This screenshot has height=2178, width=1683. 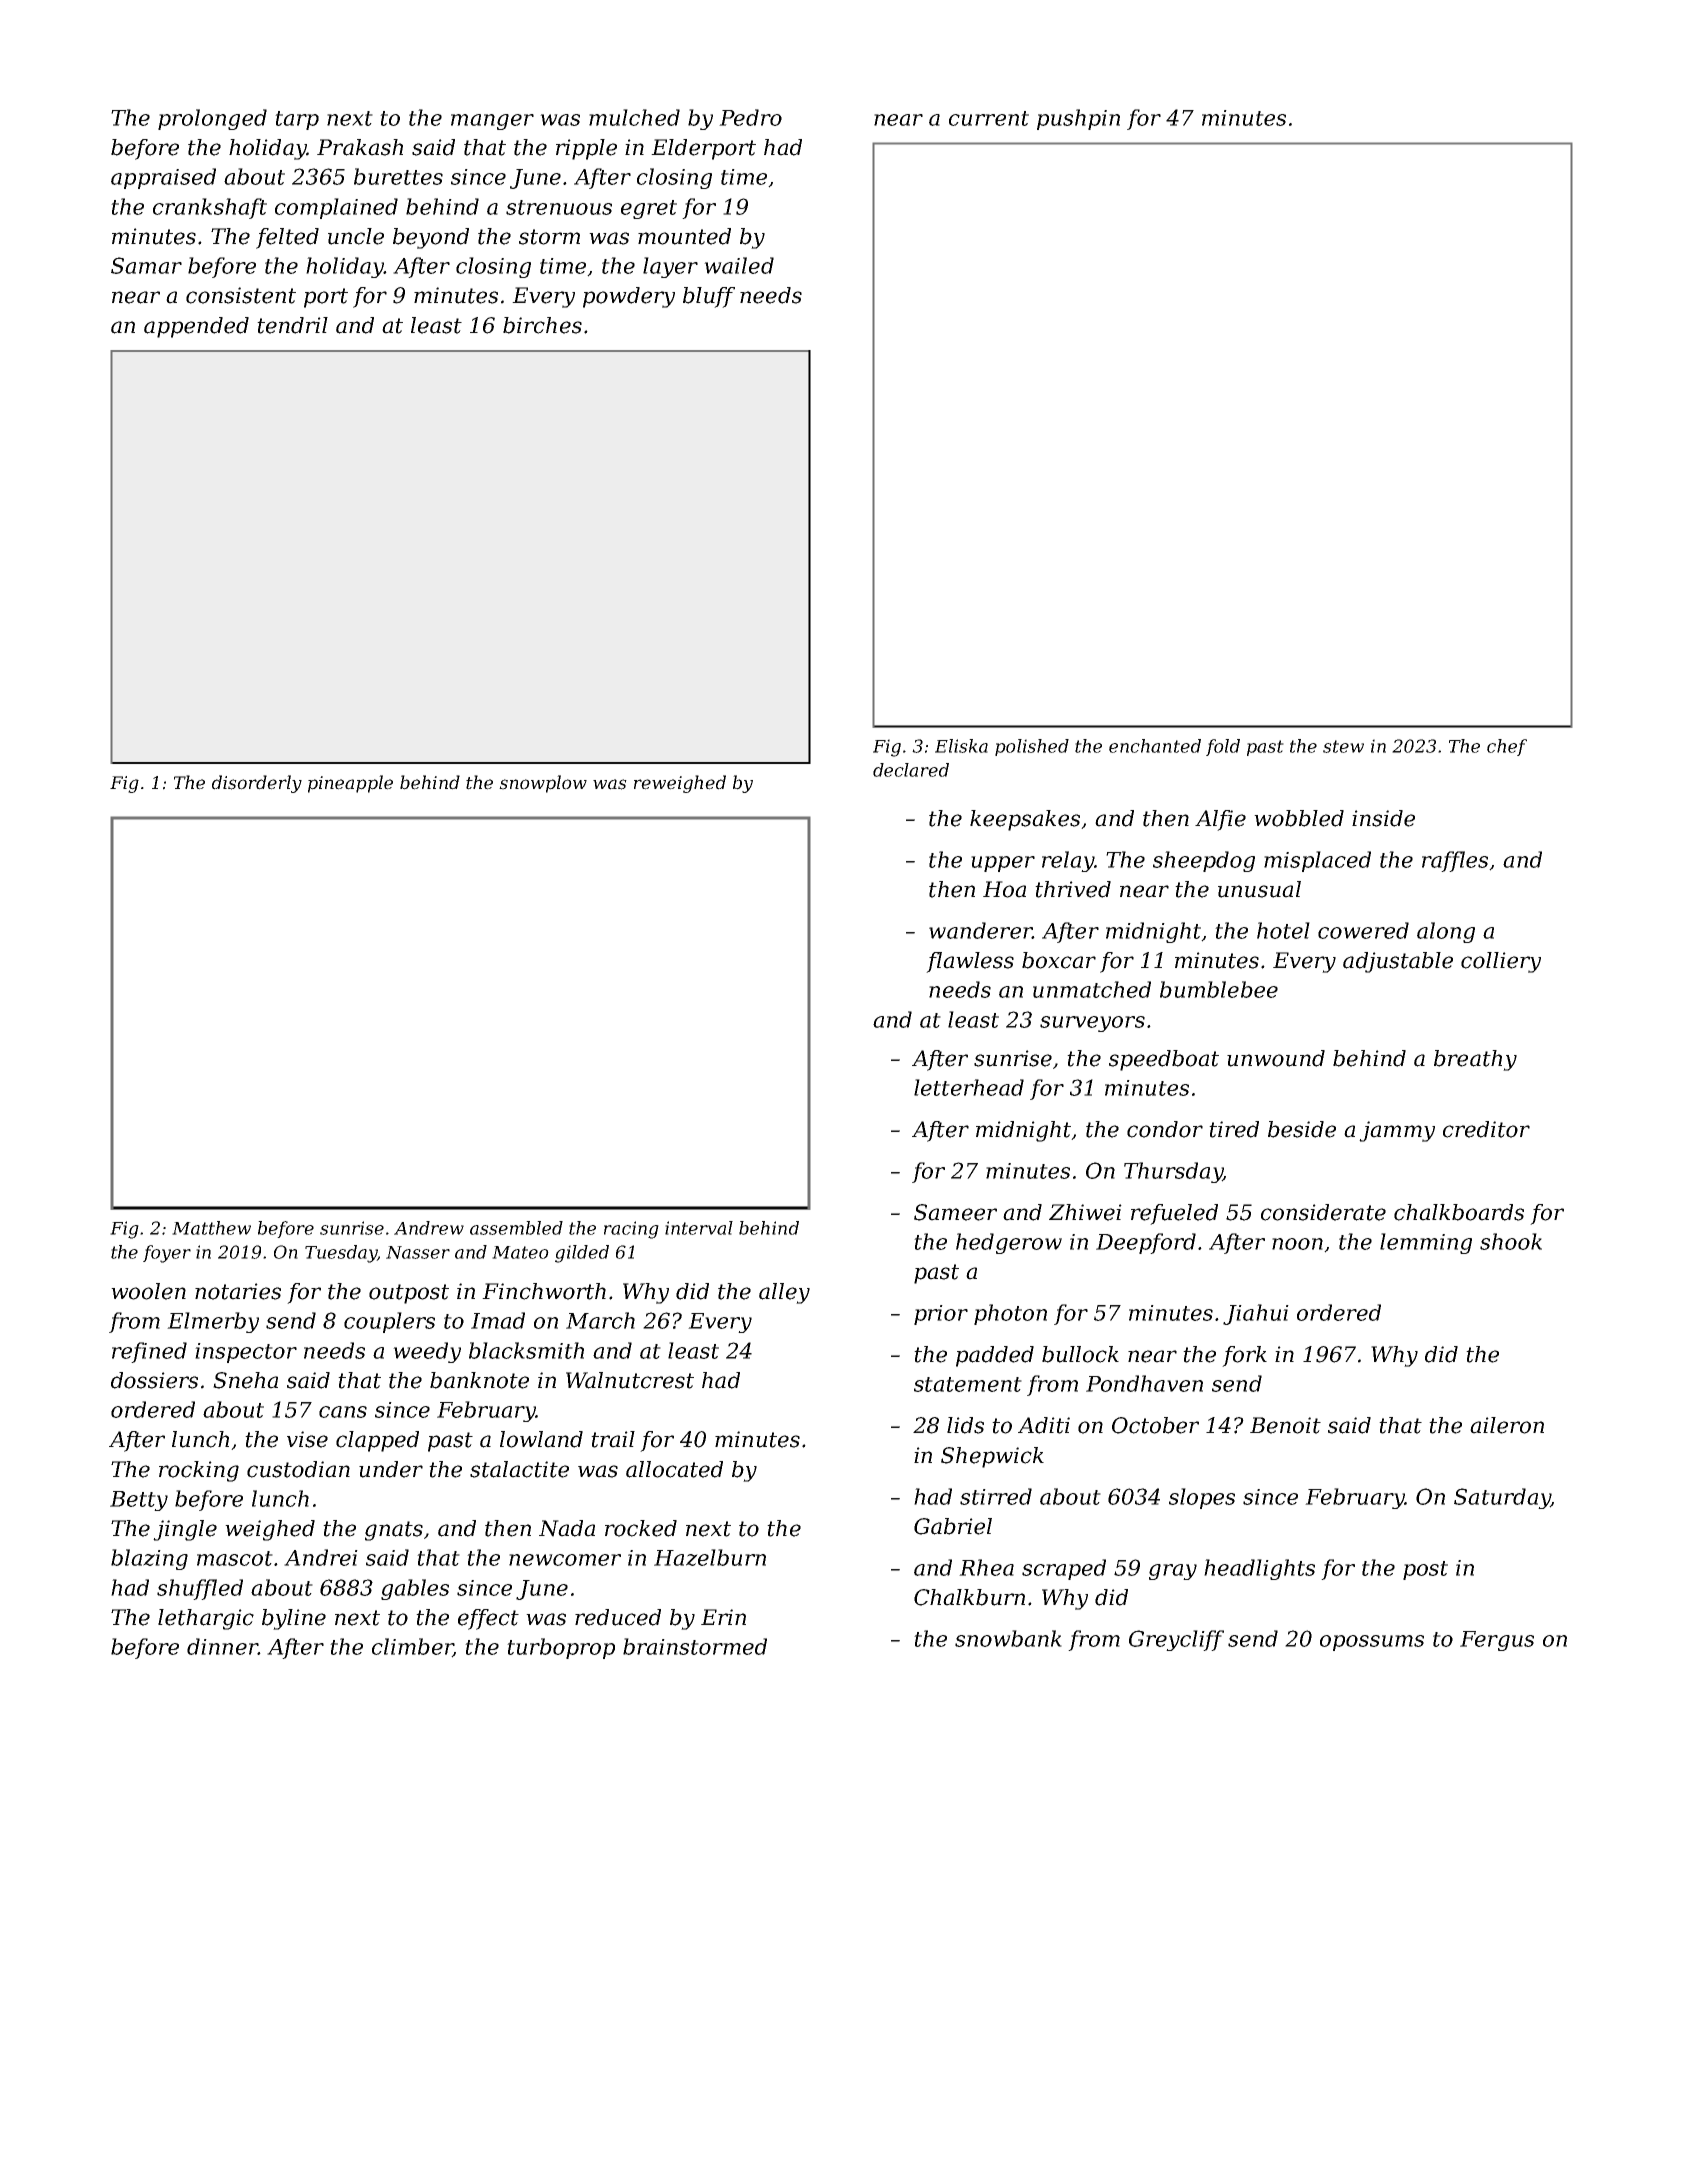 What do you see at coordinates (941, 1315) in the screenshot?
I see `prior` at bounding box center [941, 1315].
